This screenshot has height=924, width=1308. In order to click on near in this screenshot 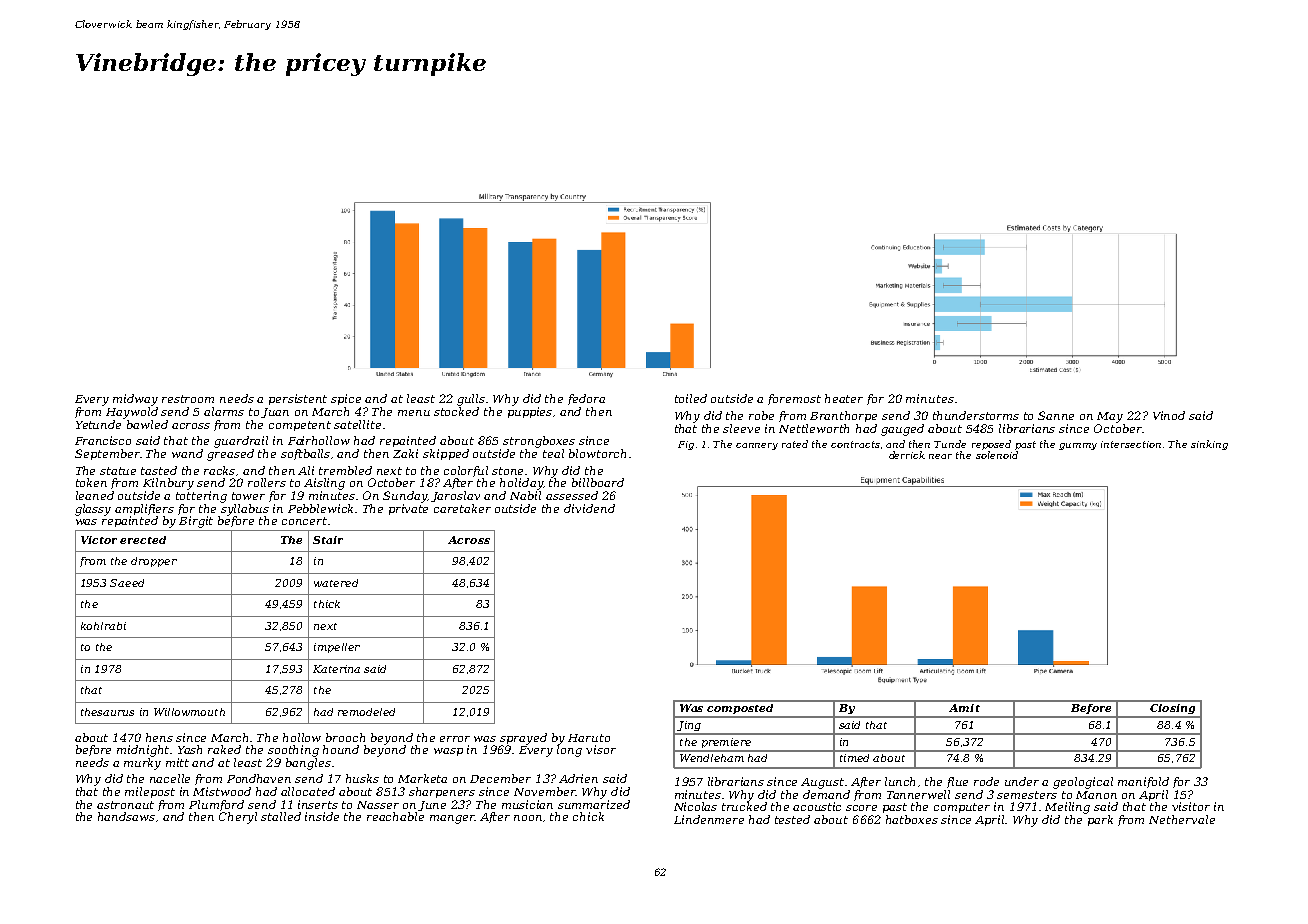, I will do `click(940, 456)`.
